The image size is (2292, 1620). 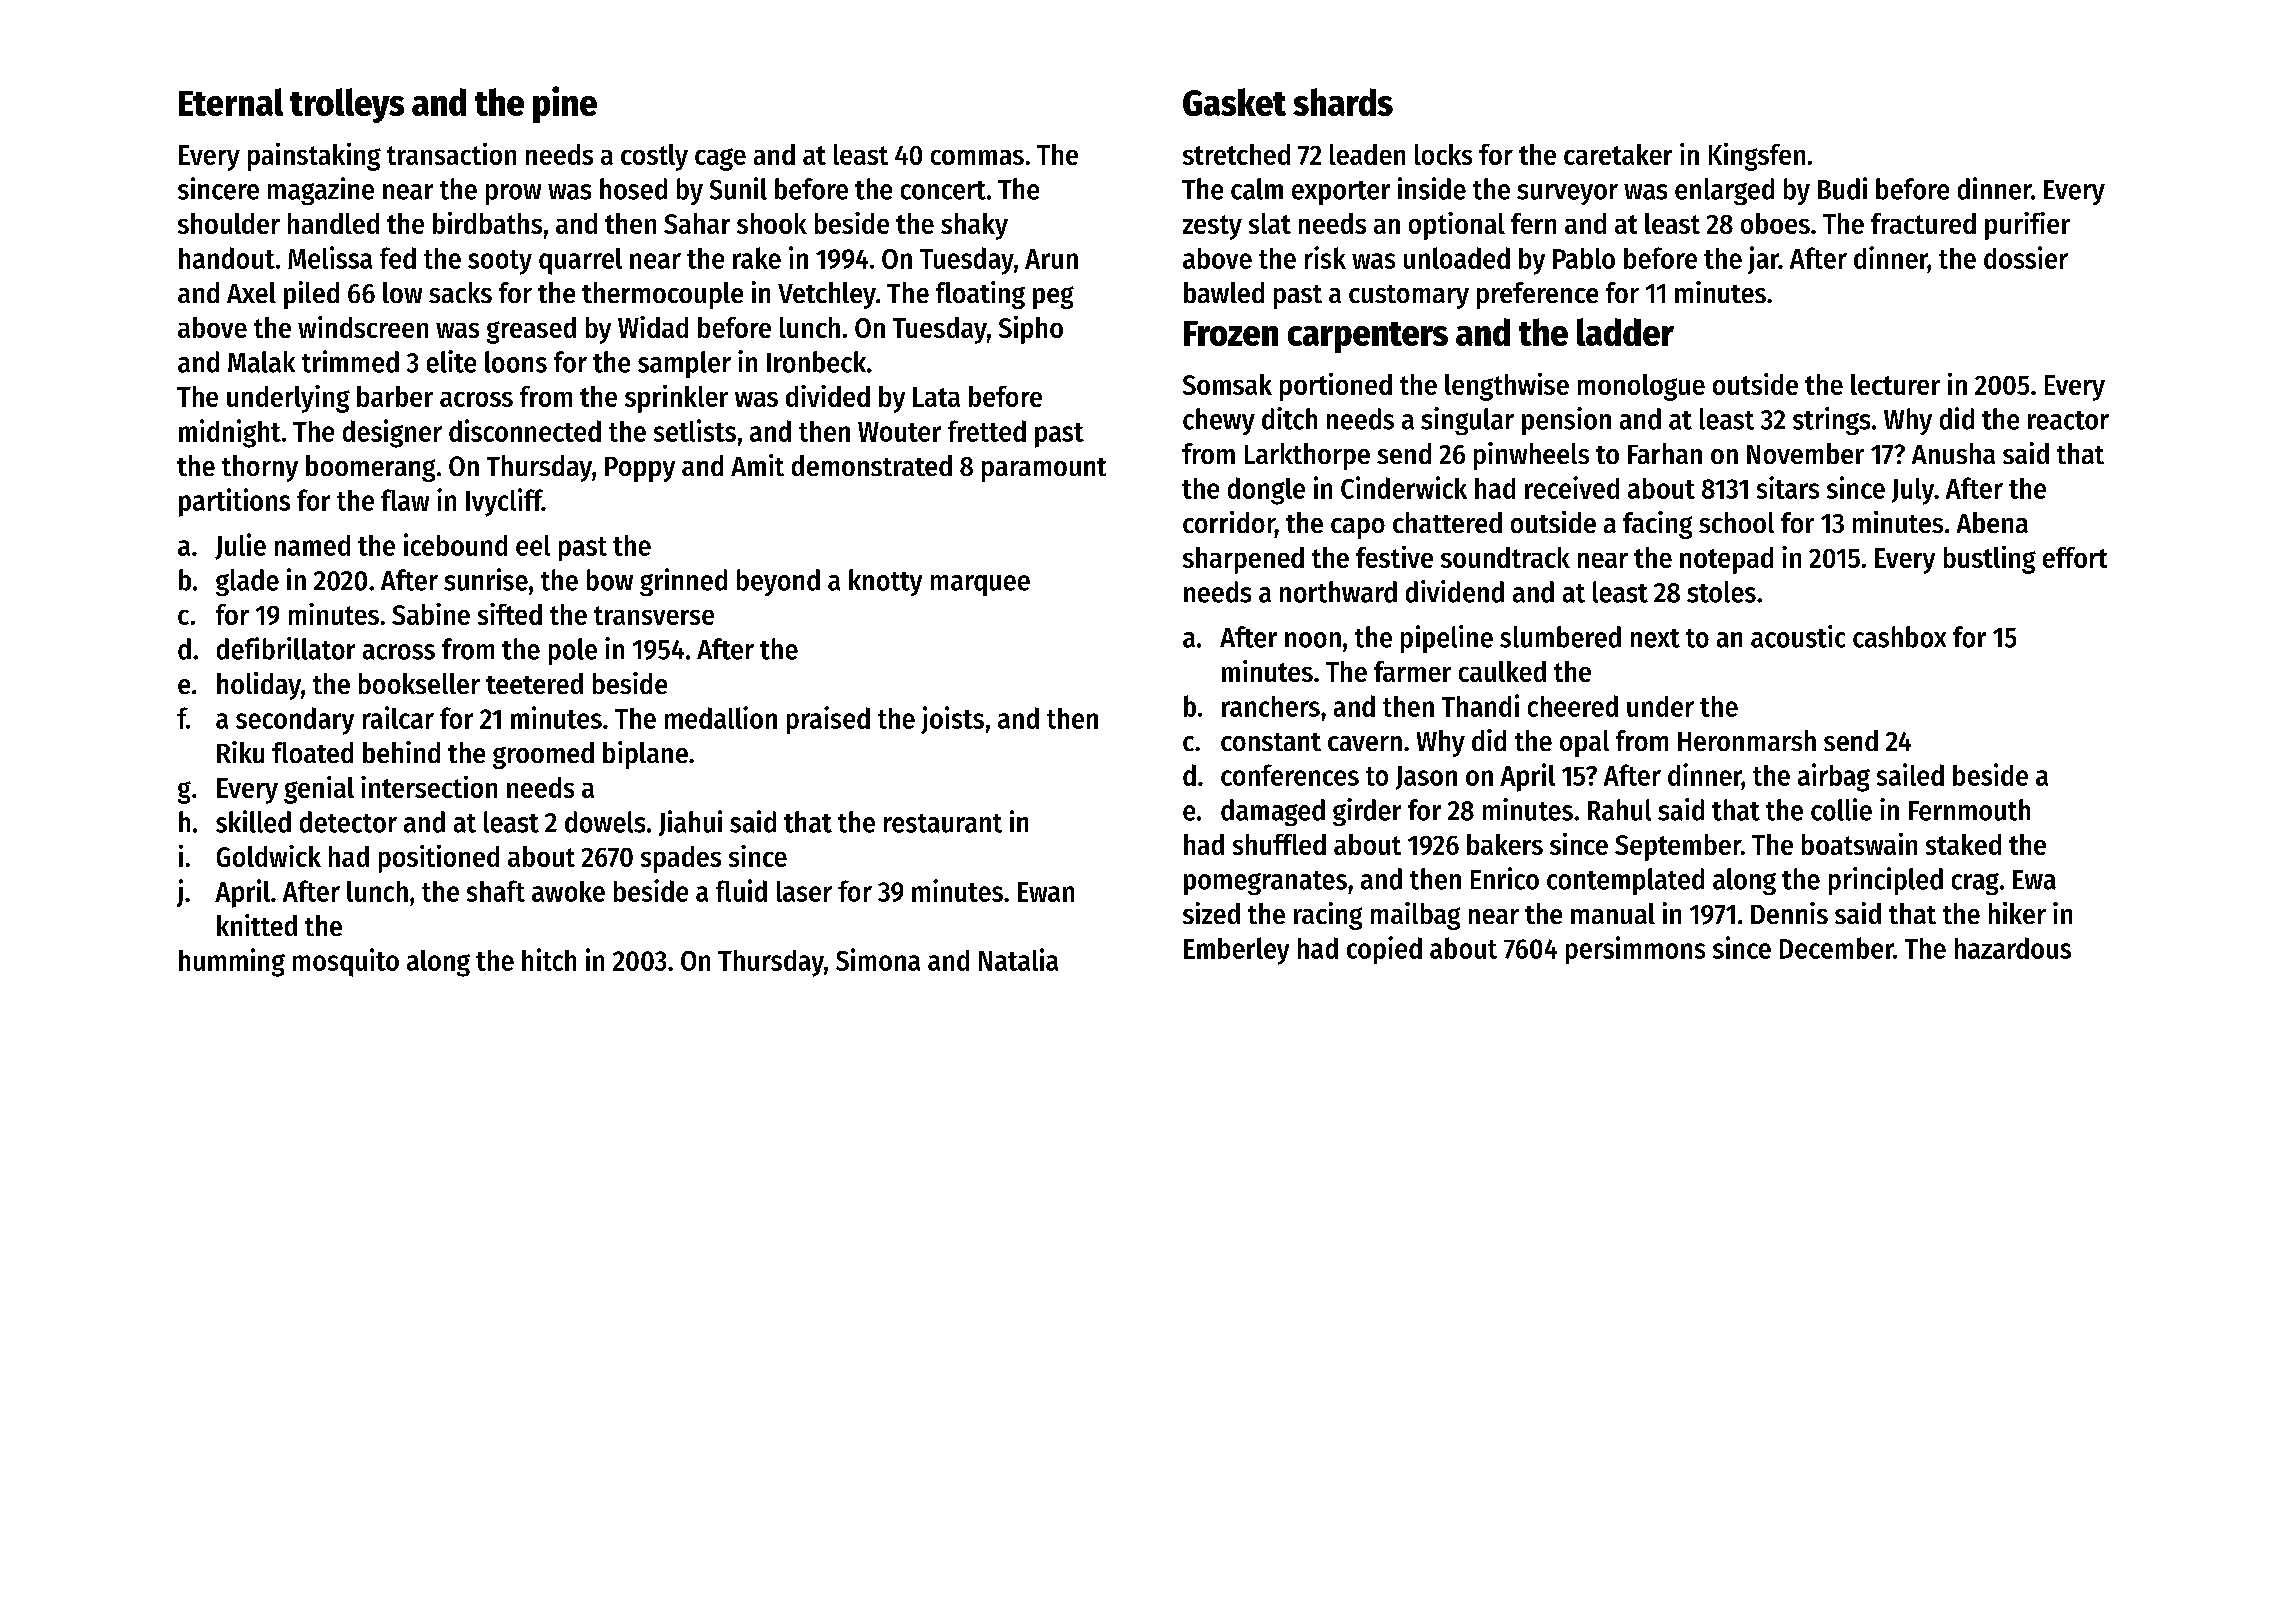 What do you see at coordinates (565, 104) in the screenshot?
I see `pine` at bounding box center [565, 104].
